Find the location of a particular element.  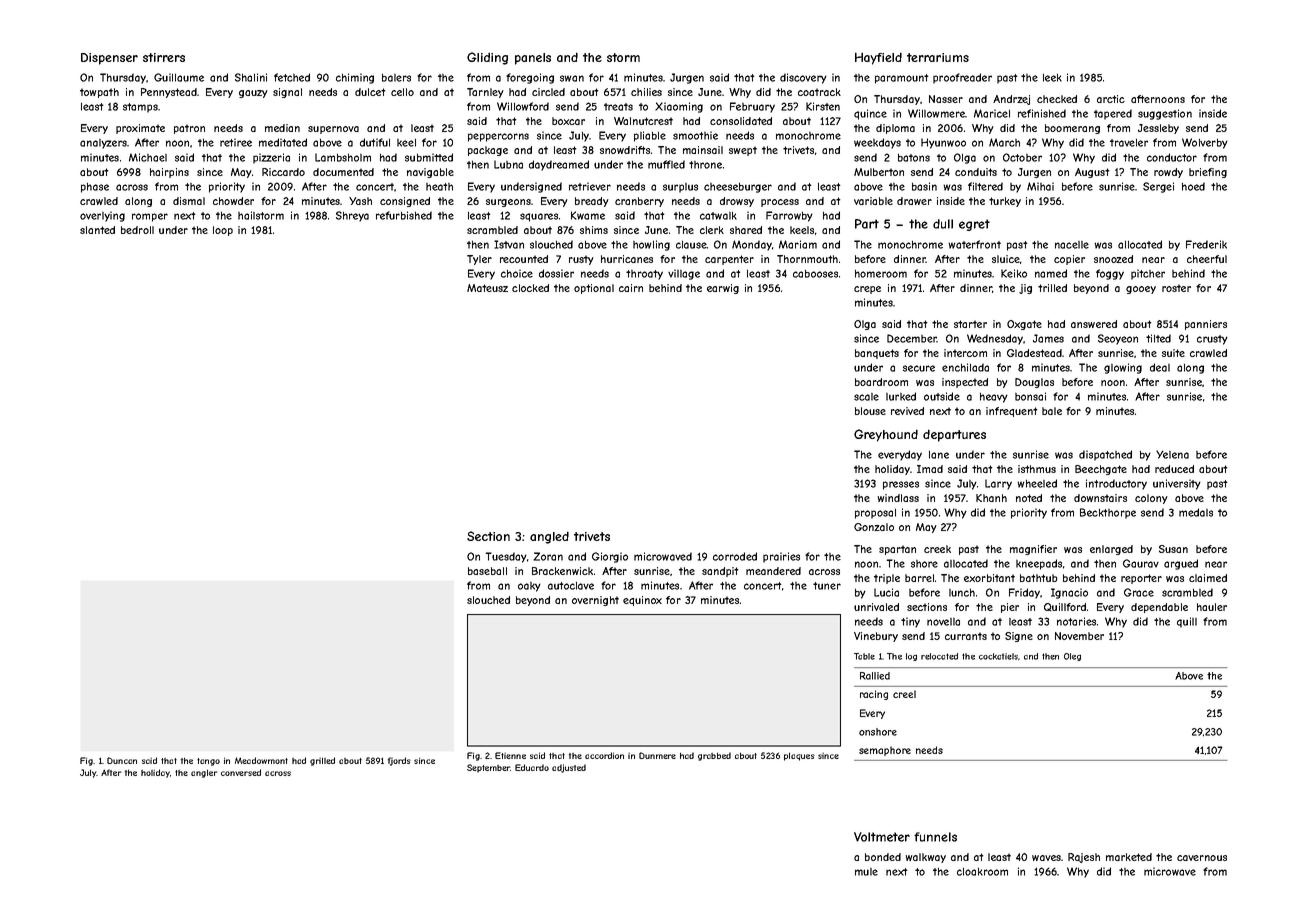

leek is located at coordinates (1052, 78).
